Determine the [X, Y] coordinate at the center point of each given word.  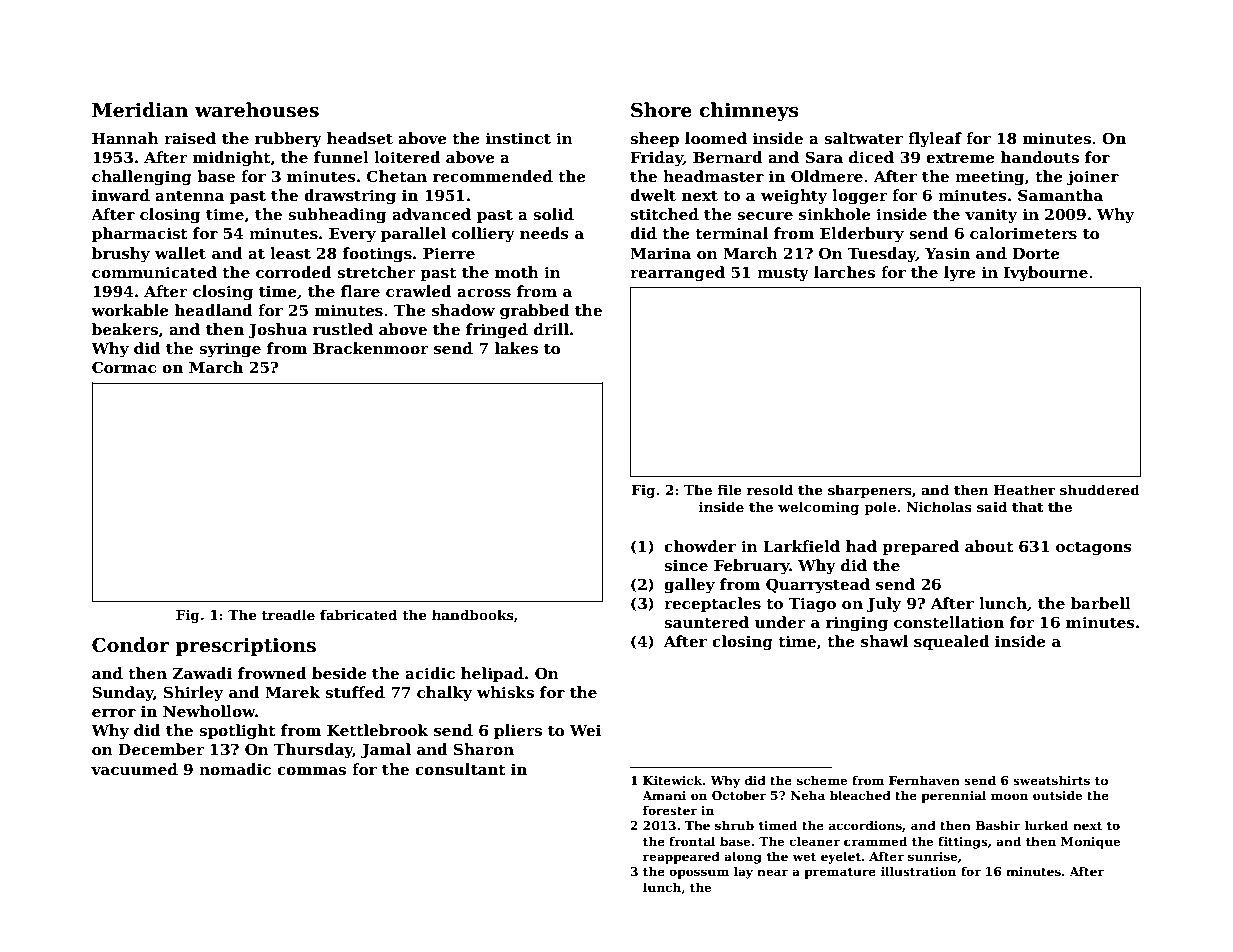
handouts [1040, 157]
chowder [700, 546]
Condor [131, 645]
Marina [660, 253]
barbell [1101, 603]
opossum [699, 874]
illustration [918, 871]
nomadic [235, 769]
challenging [142, 178]
